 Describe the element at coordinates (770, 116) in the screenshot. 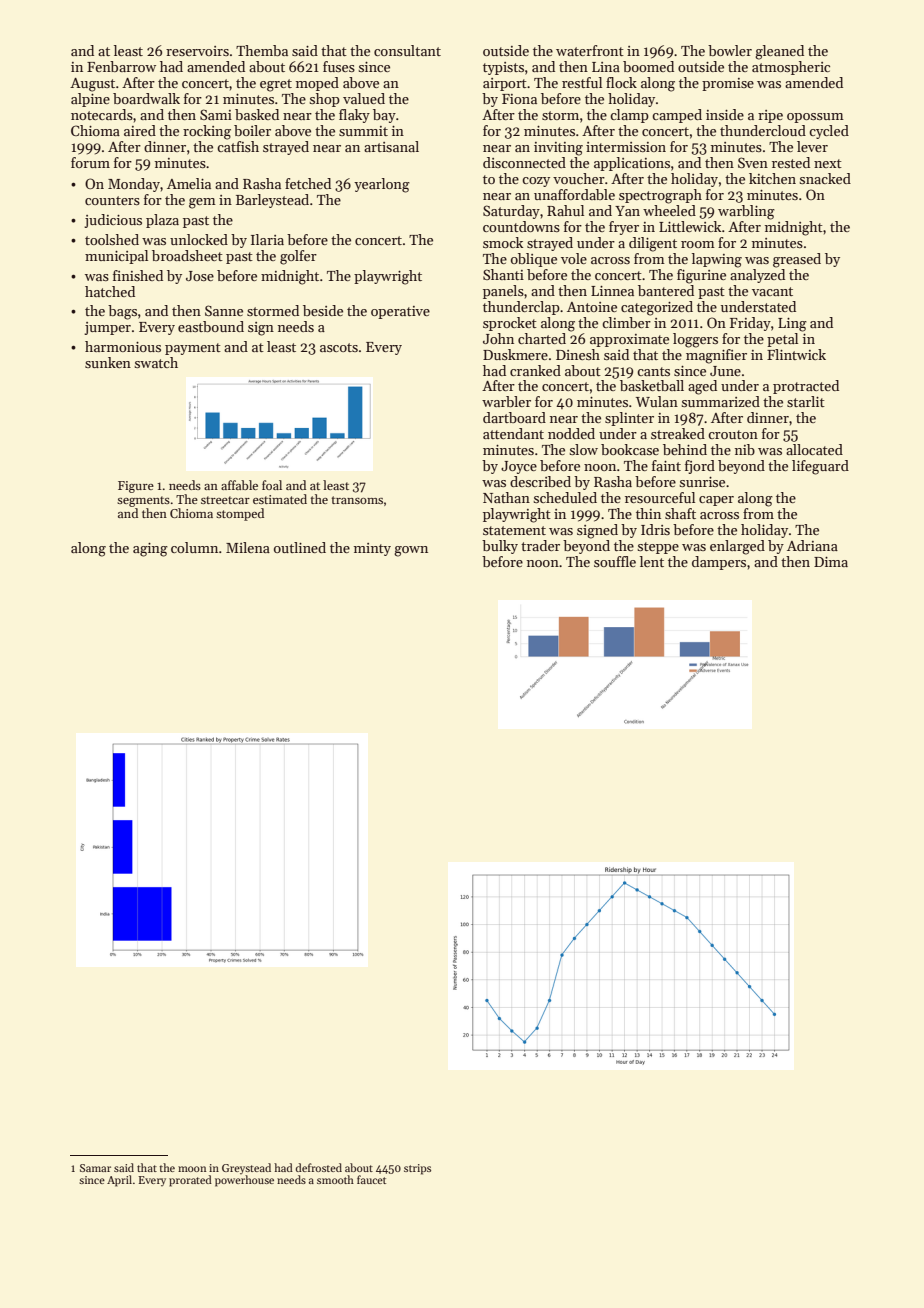

I see `ripe` at that location.
